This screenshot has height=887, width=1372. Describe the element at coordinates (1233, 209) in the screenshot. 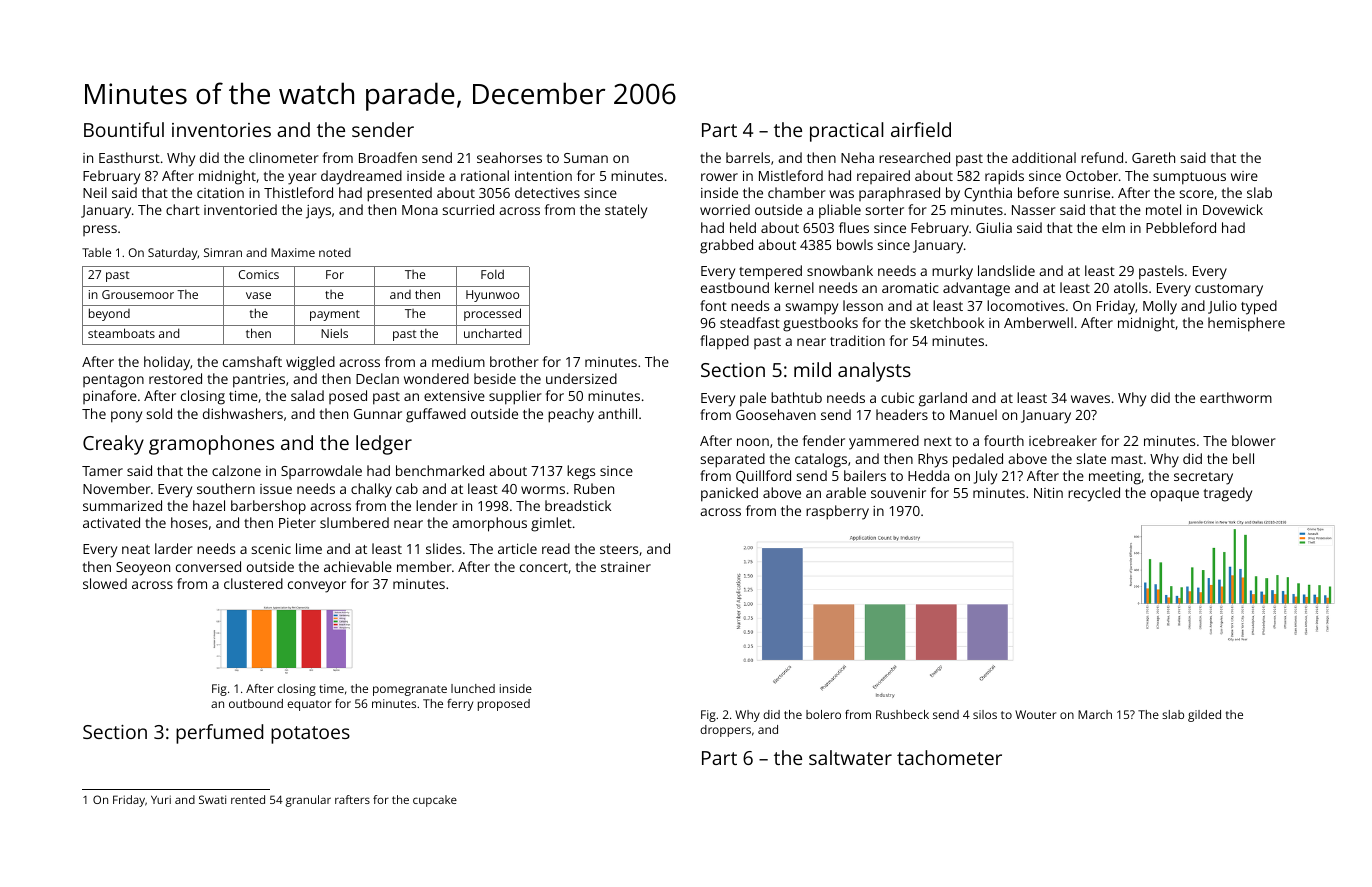

I see `Dovewick` at that location.
